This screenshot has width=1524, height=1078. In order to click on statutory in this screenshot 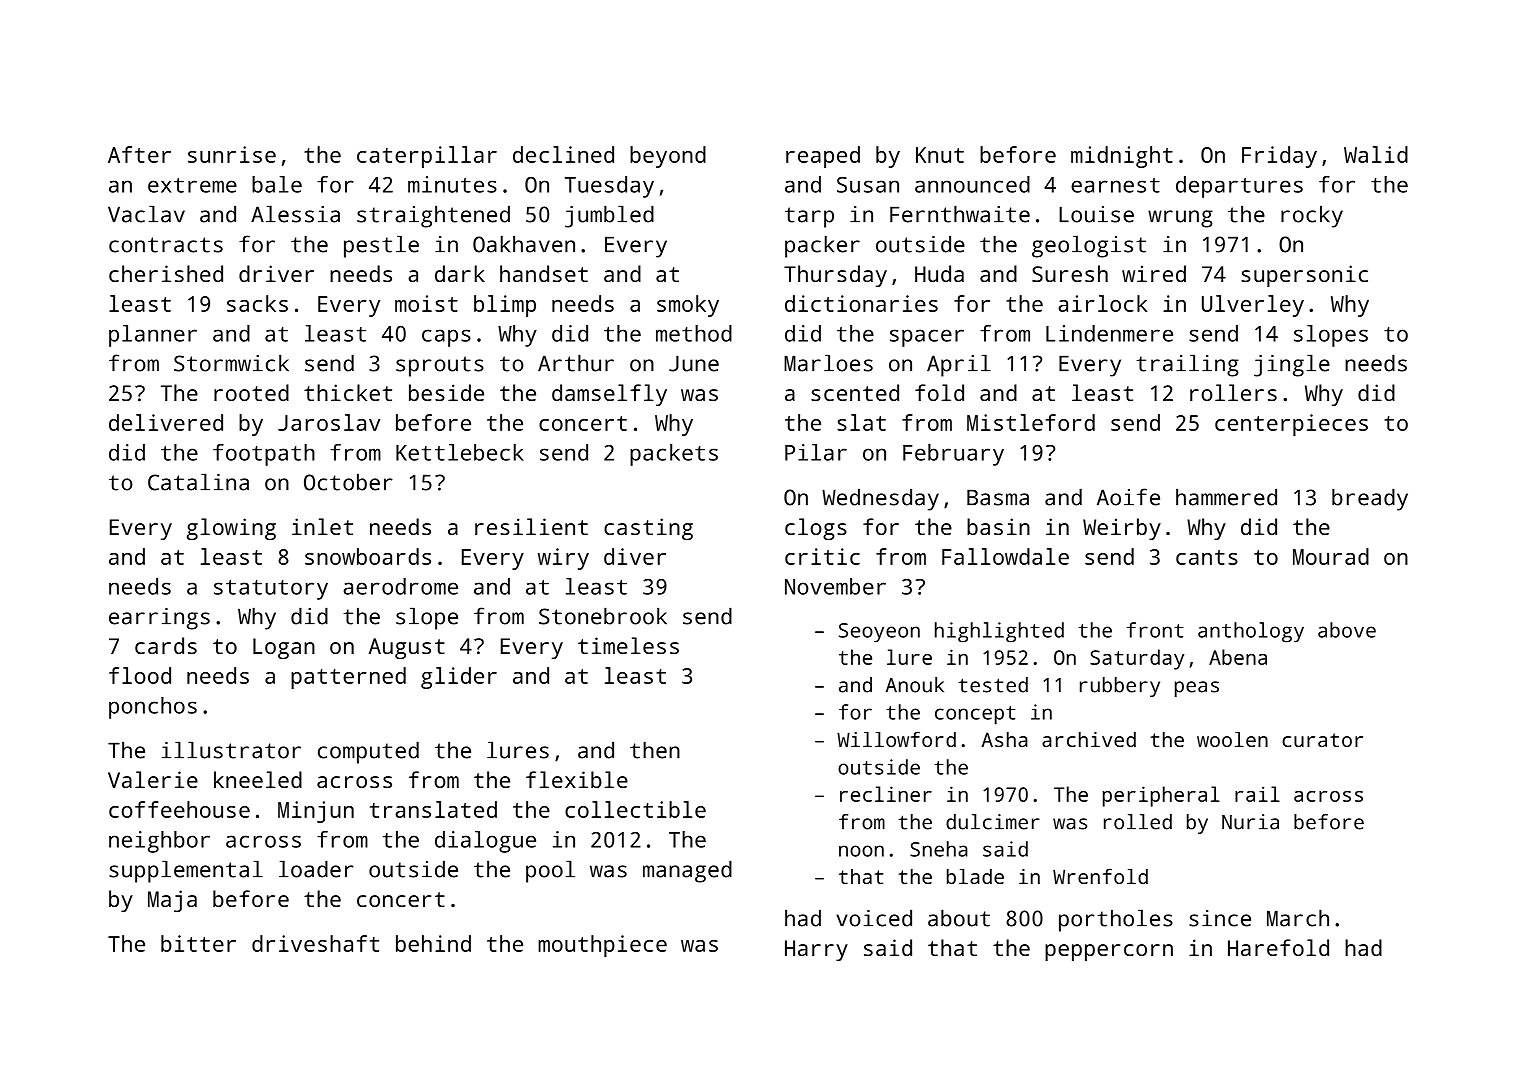, I will do `click(271, 589)`.
